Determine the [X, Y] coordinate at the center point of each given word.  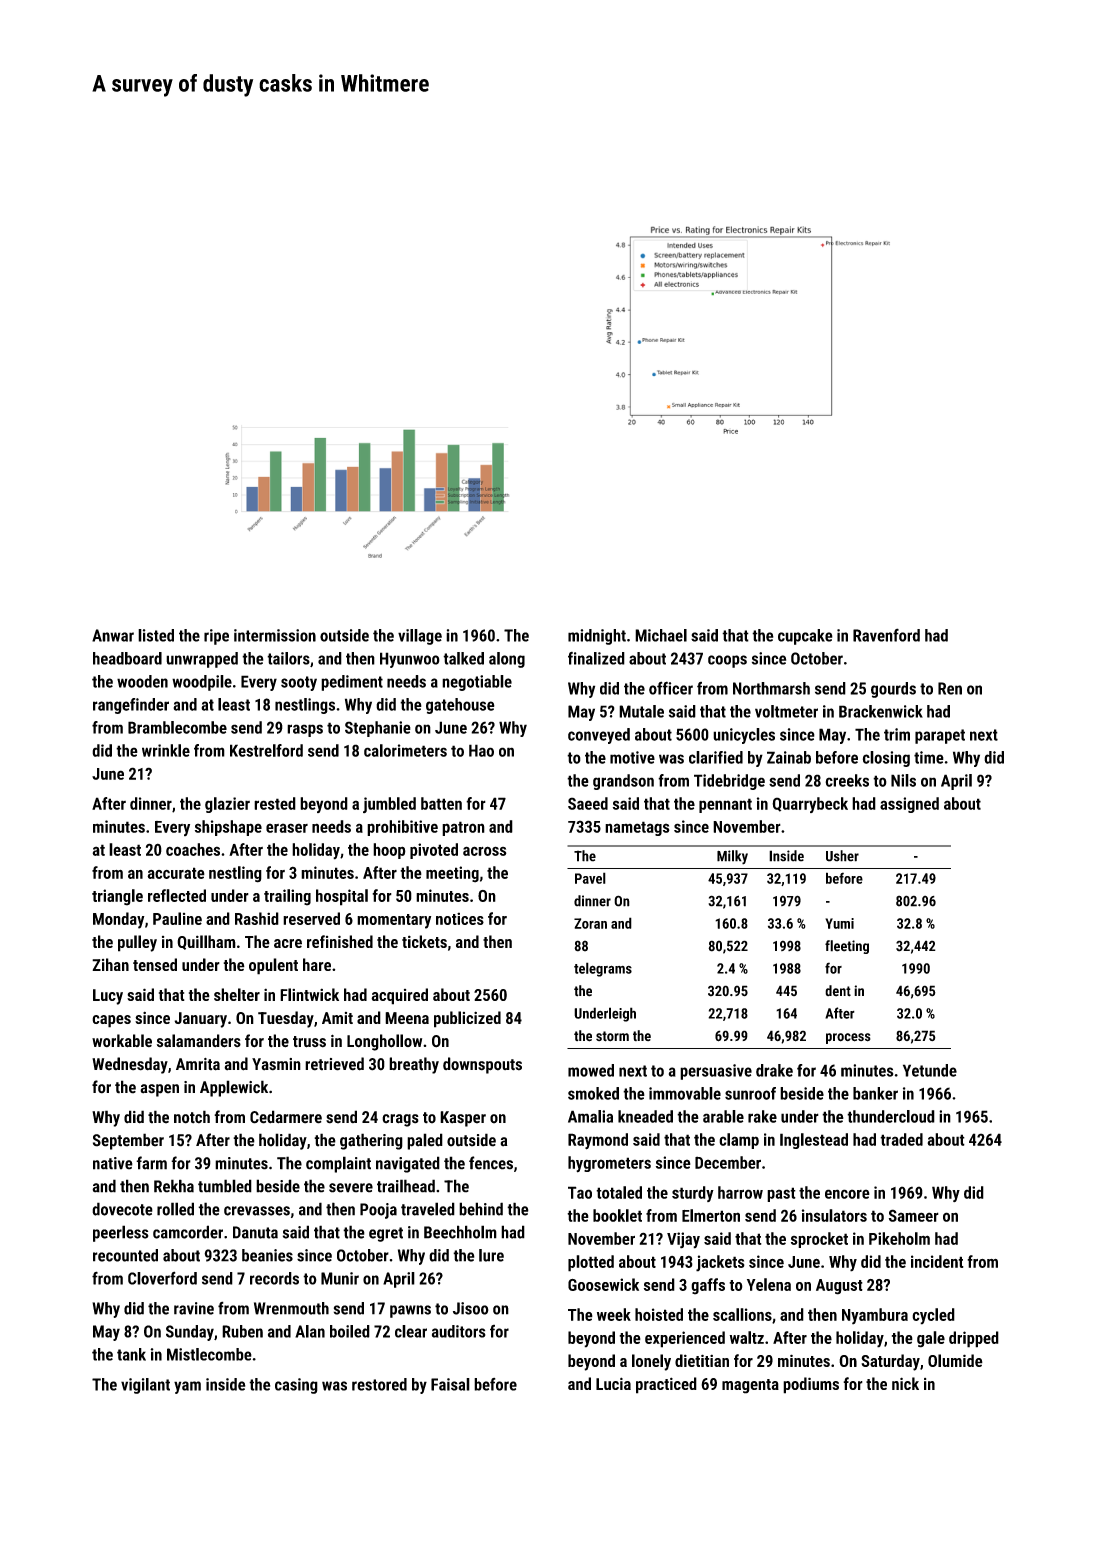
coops [727, 661]
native [113, 1163]
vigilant [145, 1386]
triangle [117, 897]
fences [491, 1163]
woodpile [202, 683]
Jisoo [471, 1308]
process [848, 1038]
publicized [467, 1019]
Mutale [641, 711]
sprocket [819, 1240]
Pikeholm [899, 1238]
